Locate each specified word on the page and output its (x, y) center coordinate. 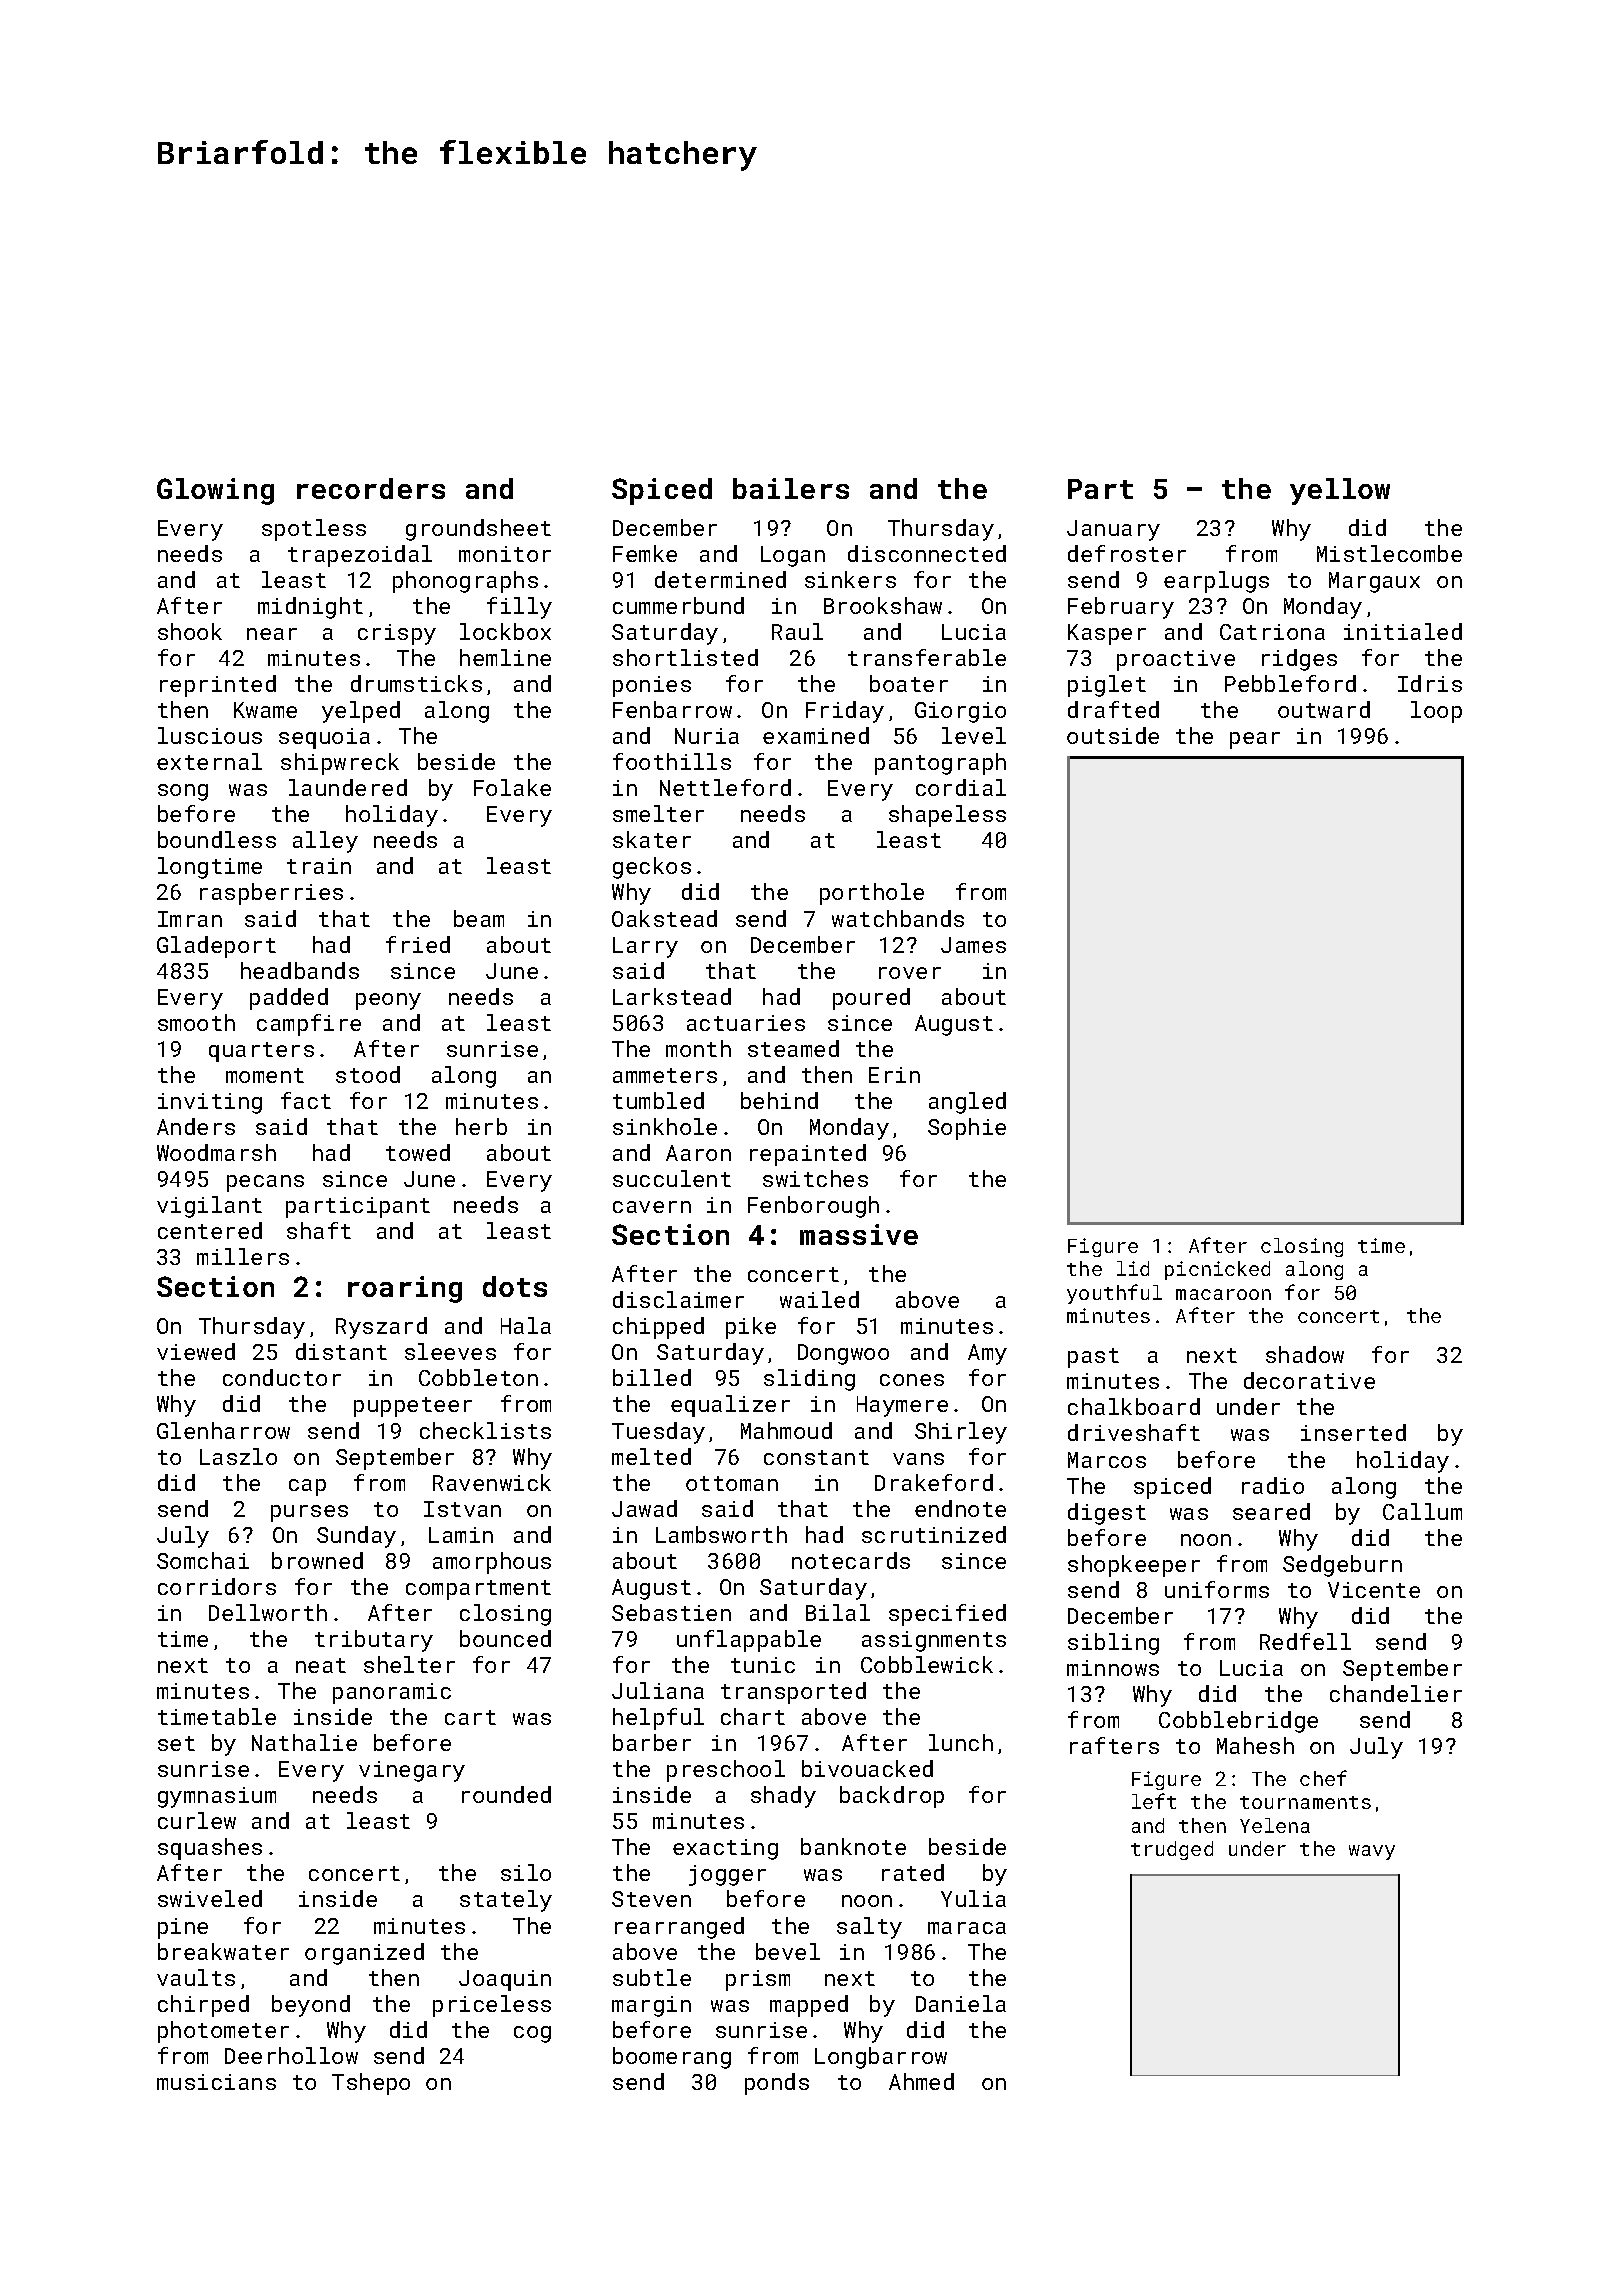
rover (910, 973)
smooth (196, 1022)
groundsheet (478, 530)
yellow (1340, 491)
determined (720, 579)
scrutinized (934, 1534)
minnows (1113, 1668)
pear (1255, 740)
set (176, 1743)
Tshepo (371, 2084)
